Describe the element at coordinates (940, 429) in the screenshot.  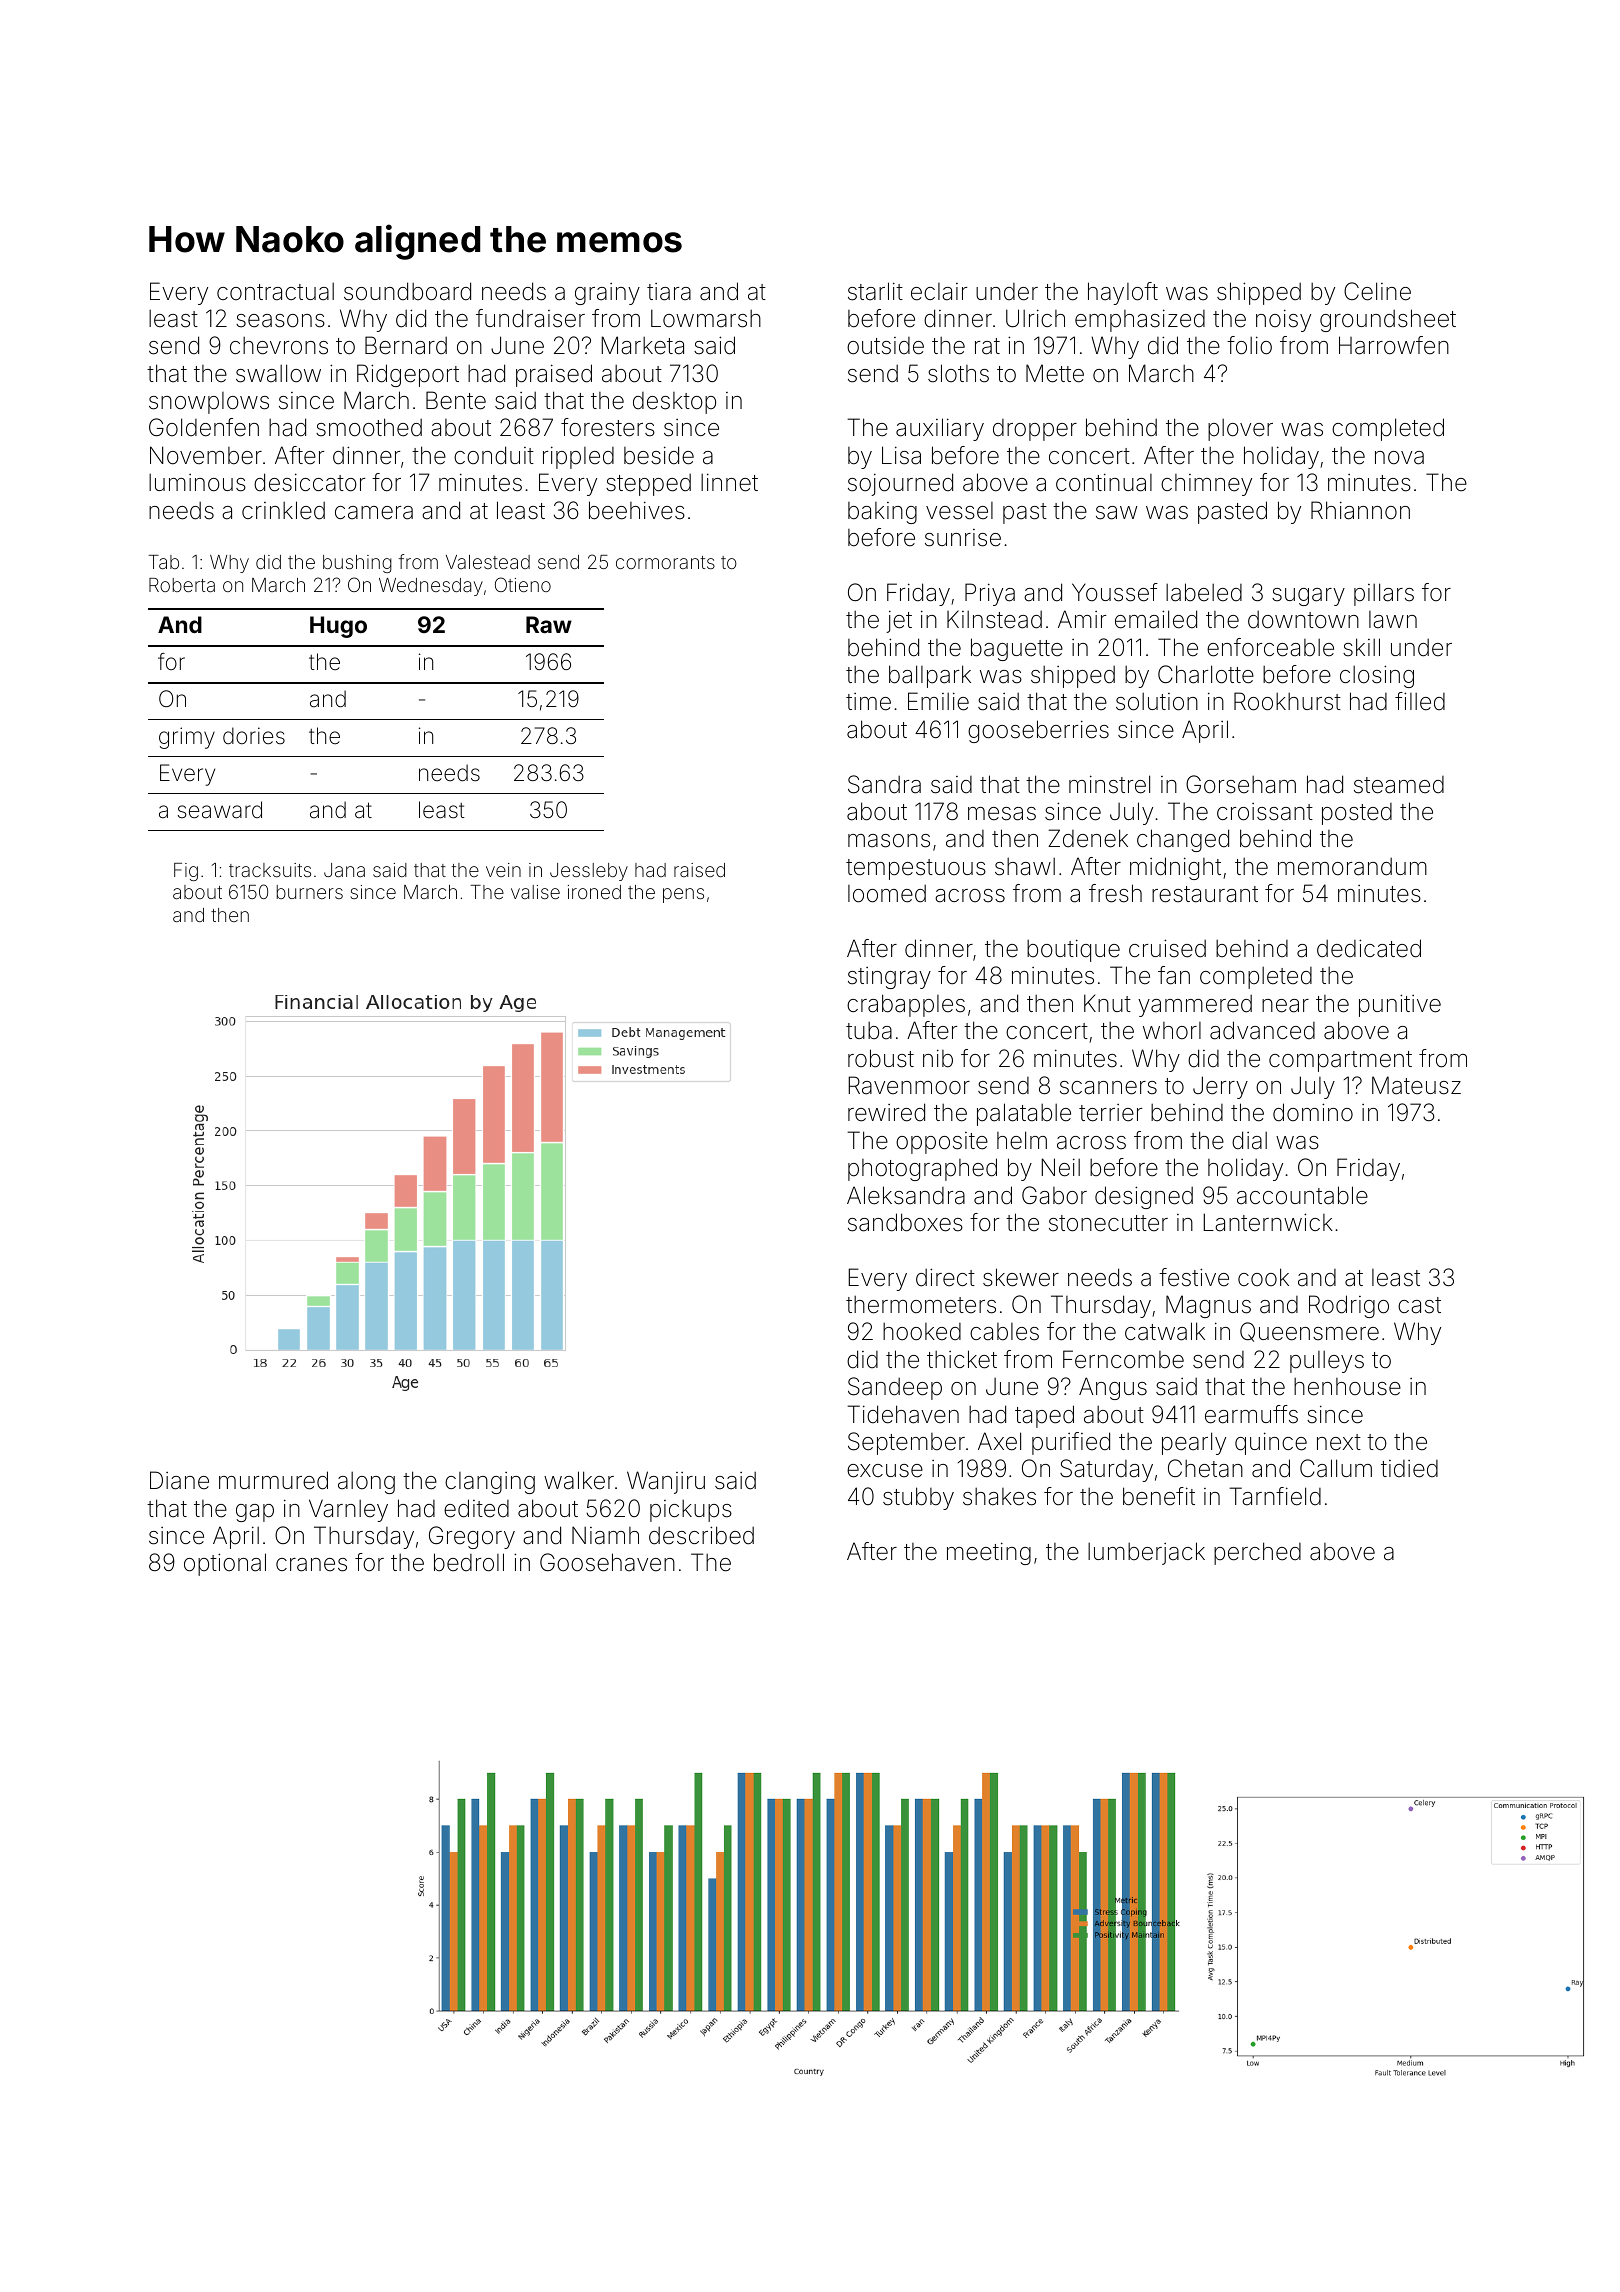
I see `auxiliary` at that location.
